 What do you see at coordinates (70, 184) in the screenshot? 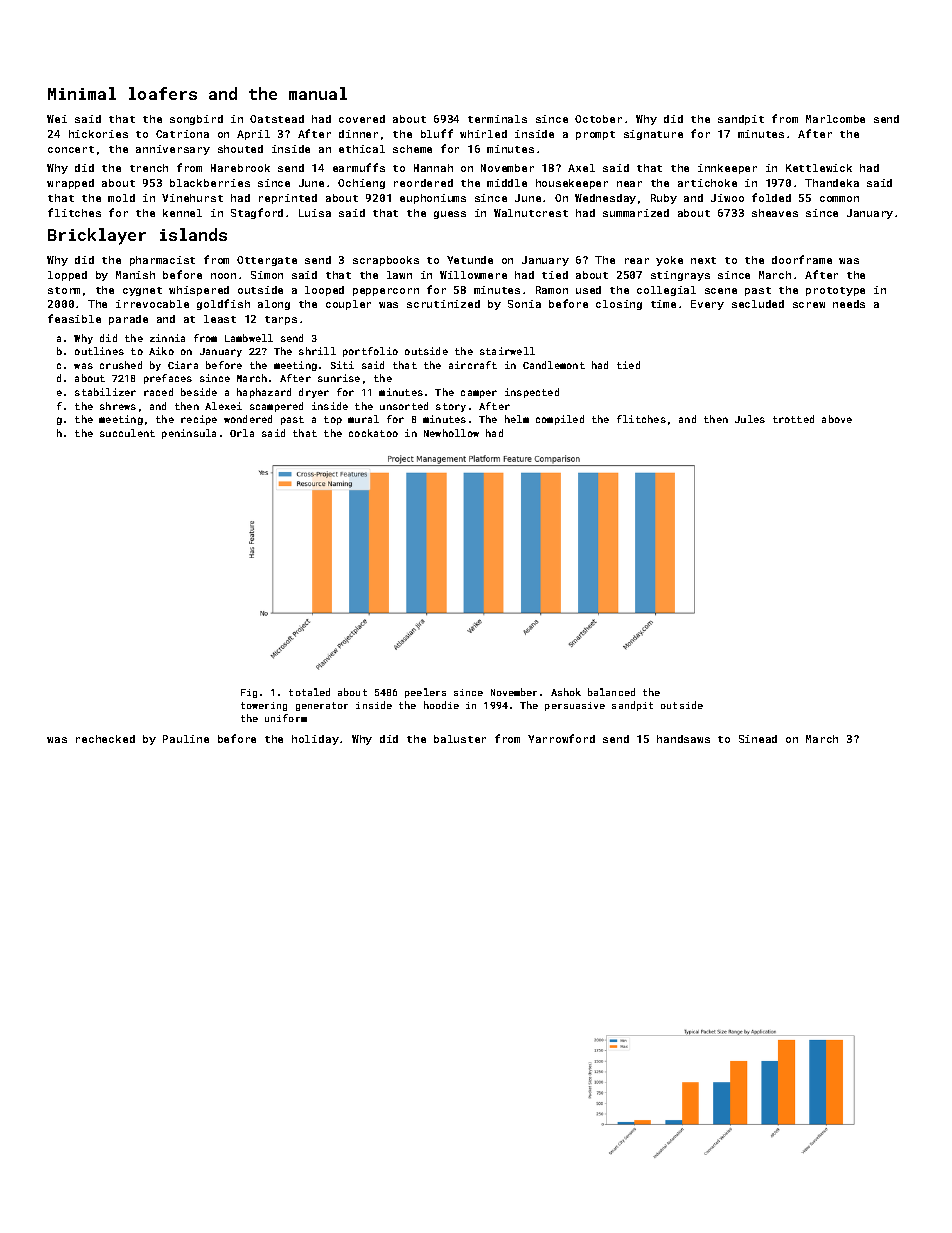
I see `wrapped` at bounding box center [70, 184].
